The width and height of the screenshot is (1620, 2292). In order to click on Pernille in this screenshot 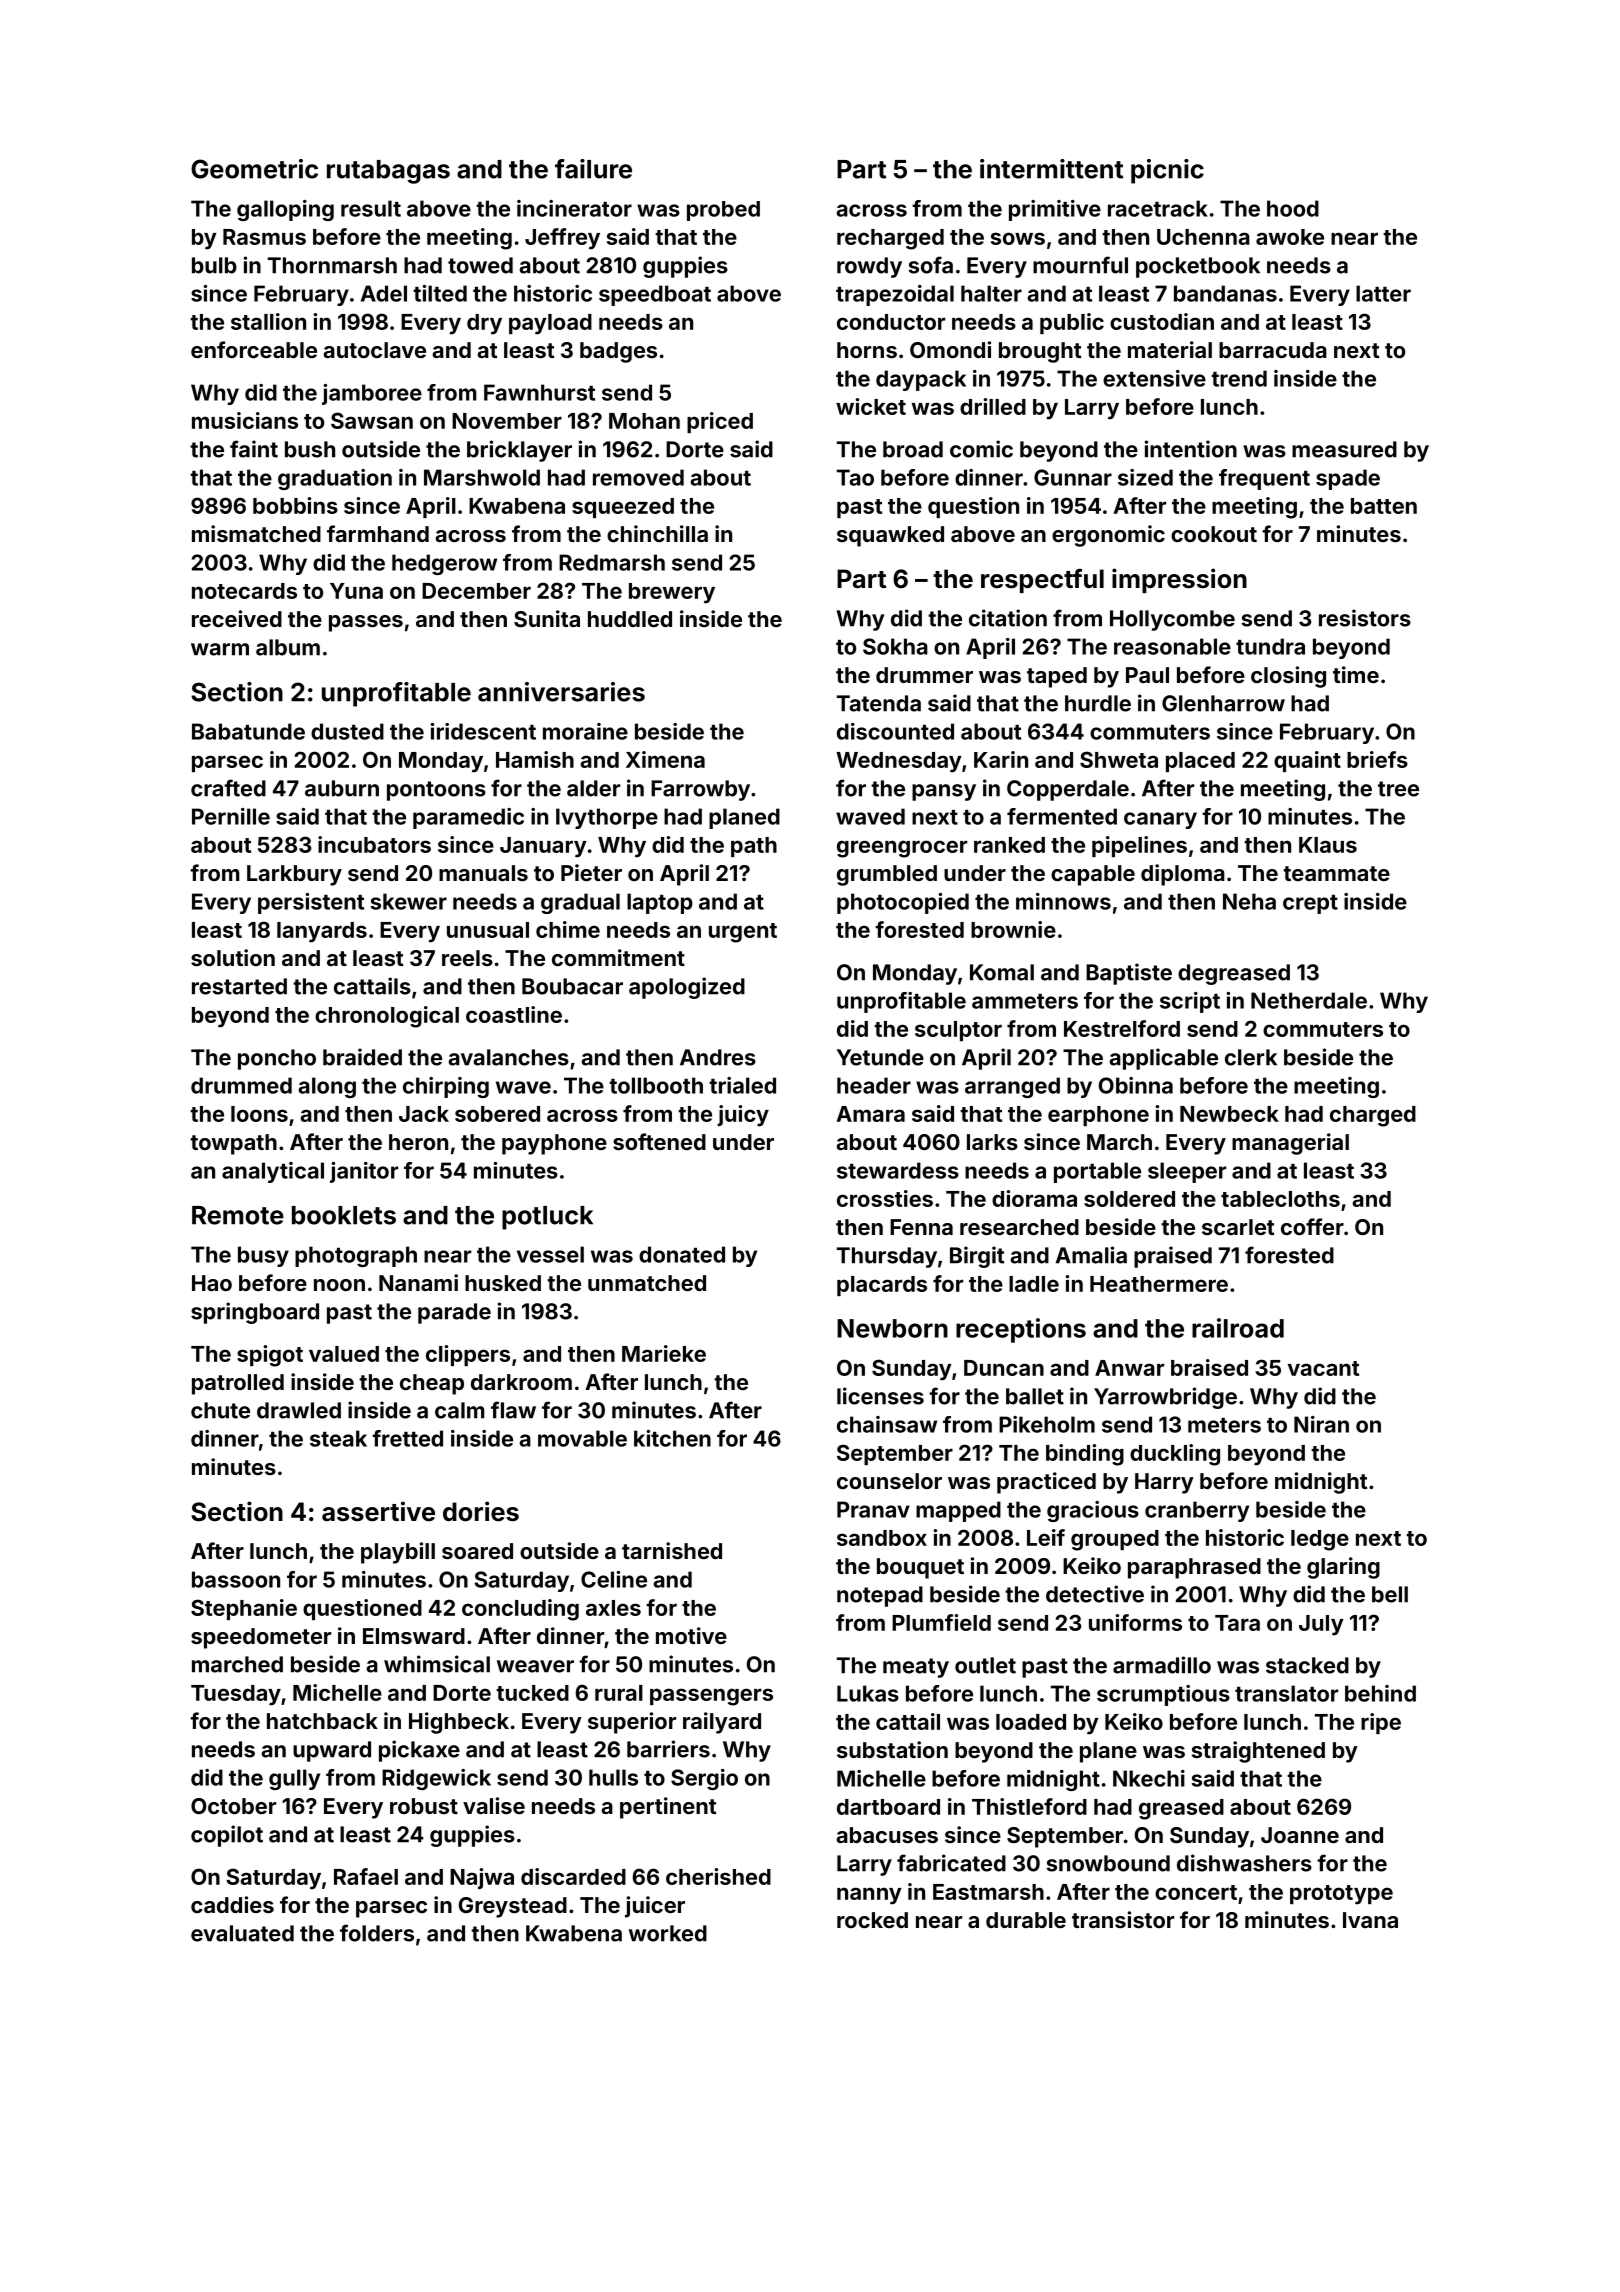, I will do `click(231, 816)`.
